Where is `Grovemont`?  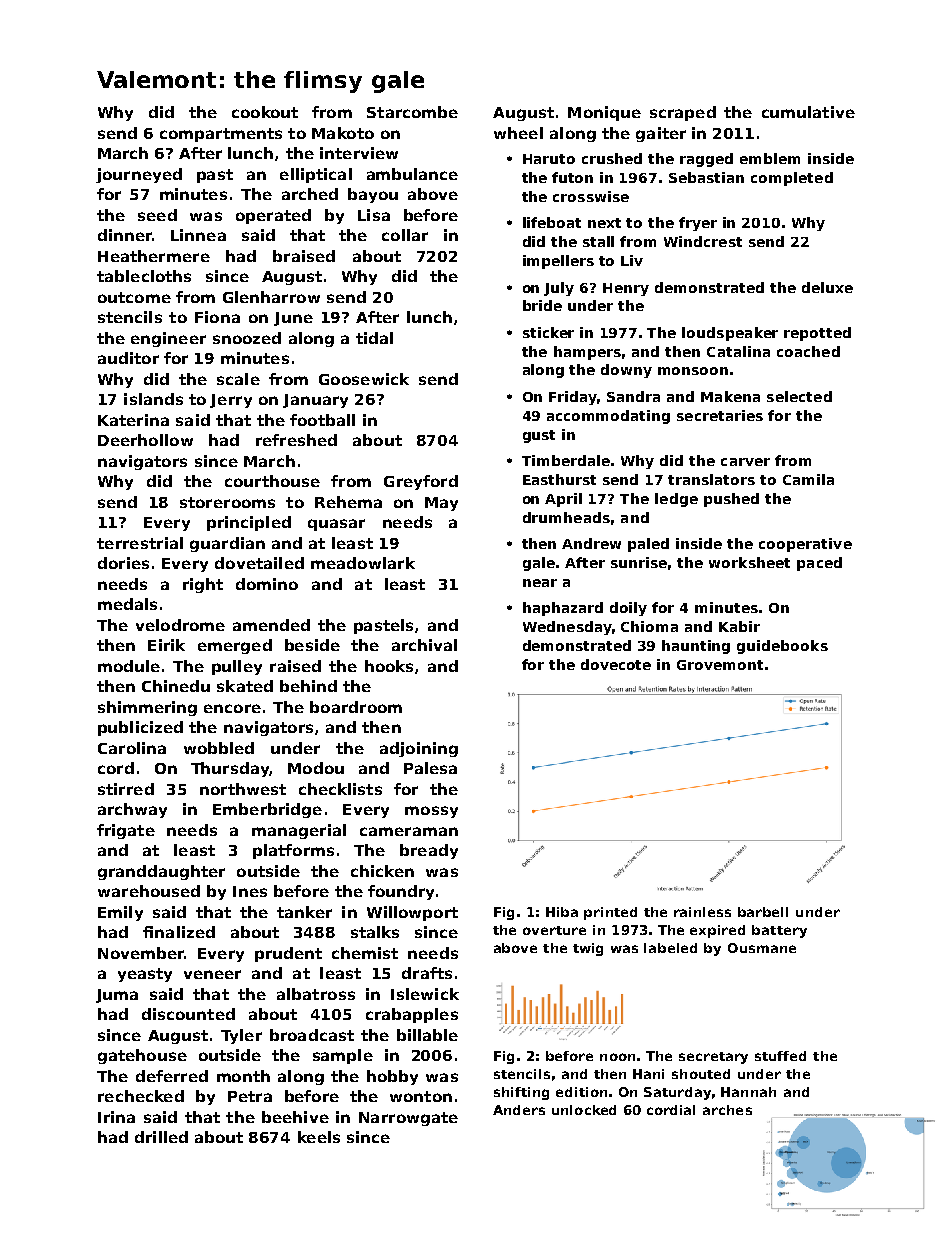 Grovemont is located at coordinates (720, 665).
